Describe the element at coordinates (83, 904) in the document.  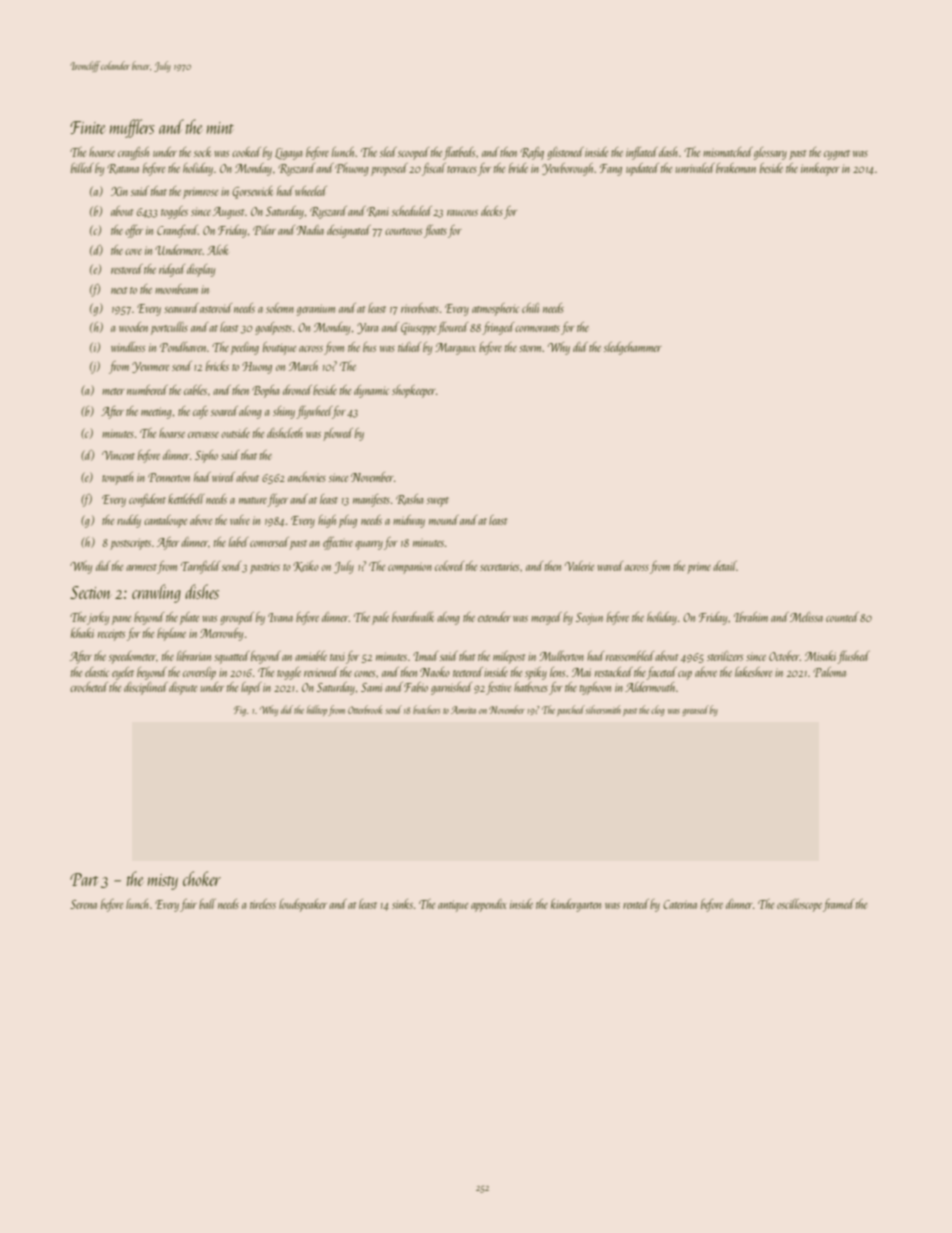
I see `Serena` at that location.
